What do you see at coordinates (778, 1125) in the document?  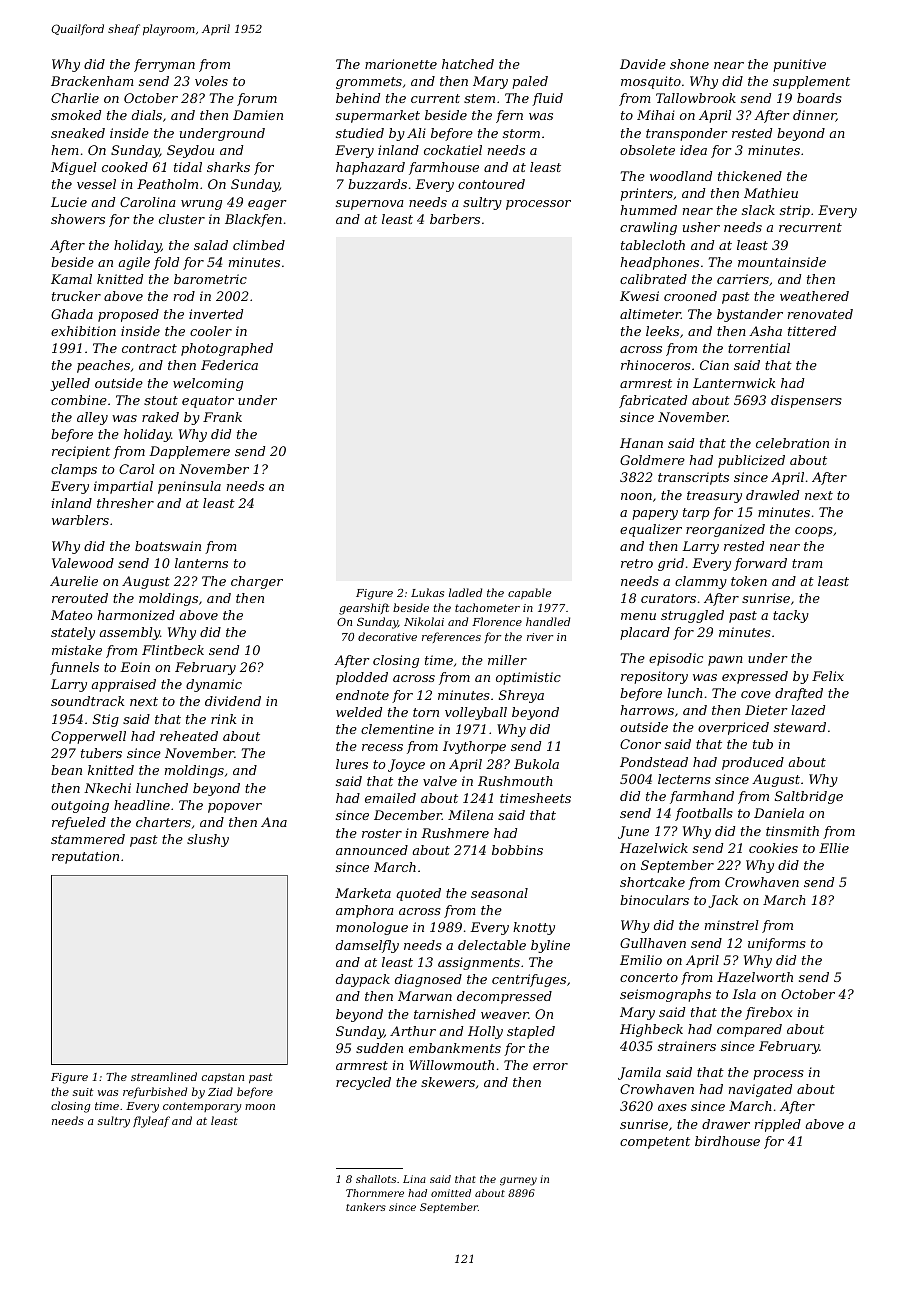 I see `rippled` at bounding box center [778, 1125].
